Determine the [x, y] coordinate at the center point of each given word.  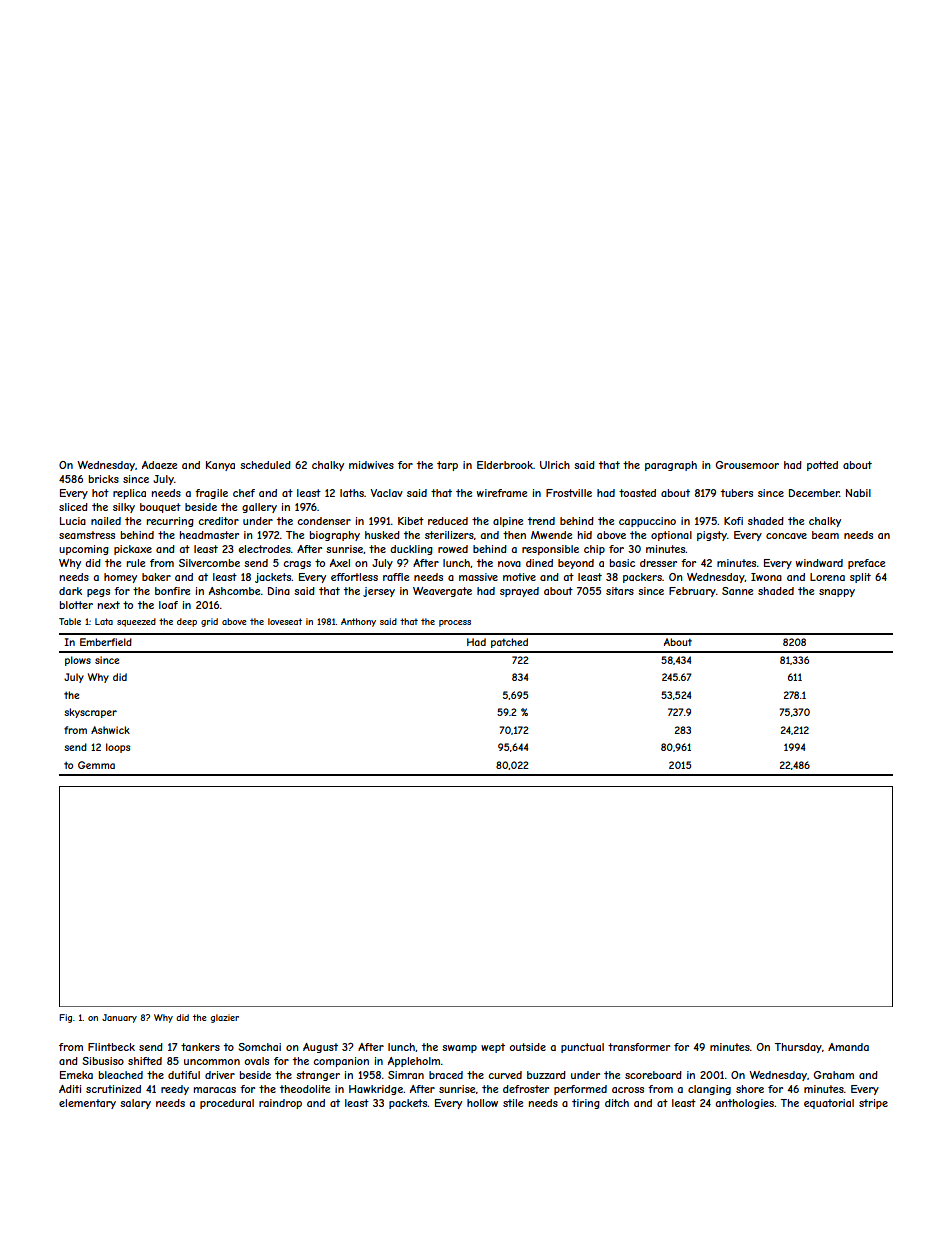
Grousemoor [747, 465]
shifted [145, 1061]
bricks [104, 479]
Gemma [96, 765]
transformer [639, 1047]
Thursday [798, 1048]
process [455, 623]
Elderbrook [505, 465]
